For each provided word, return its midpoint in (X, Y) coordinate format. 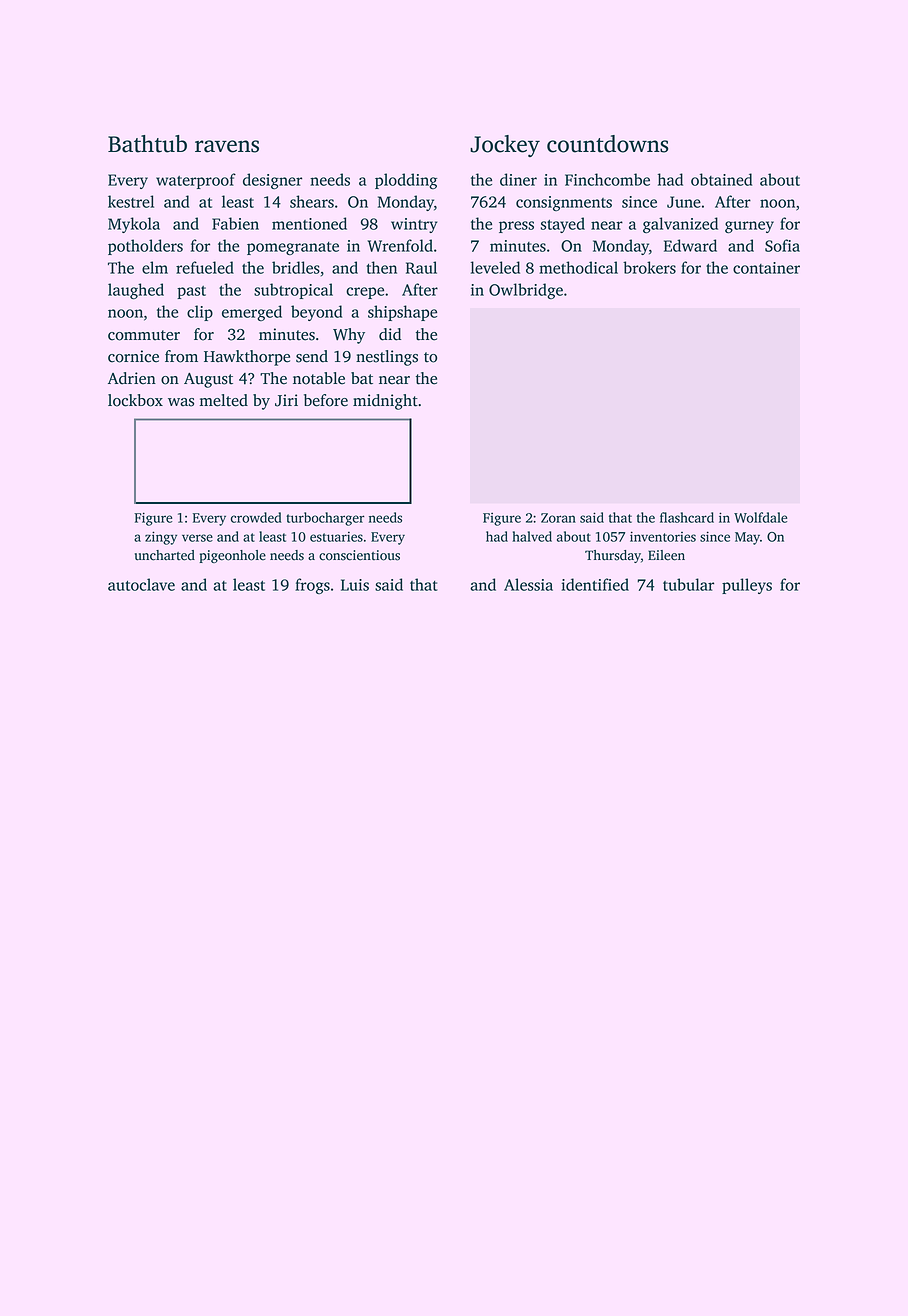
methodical (578, 267)
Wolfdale (760, 517)
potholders (145, 247)
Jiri (286, 400)
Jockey (505, 146)
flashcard (687, 517)
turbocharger (325, 519)
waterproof (196, 181)
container (766, 268)
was (181, 402)
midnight (385, 402)
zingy (161, 538)
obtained (721, 179)
